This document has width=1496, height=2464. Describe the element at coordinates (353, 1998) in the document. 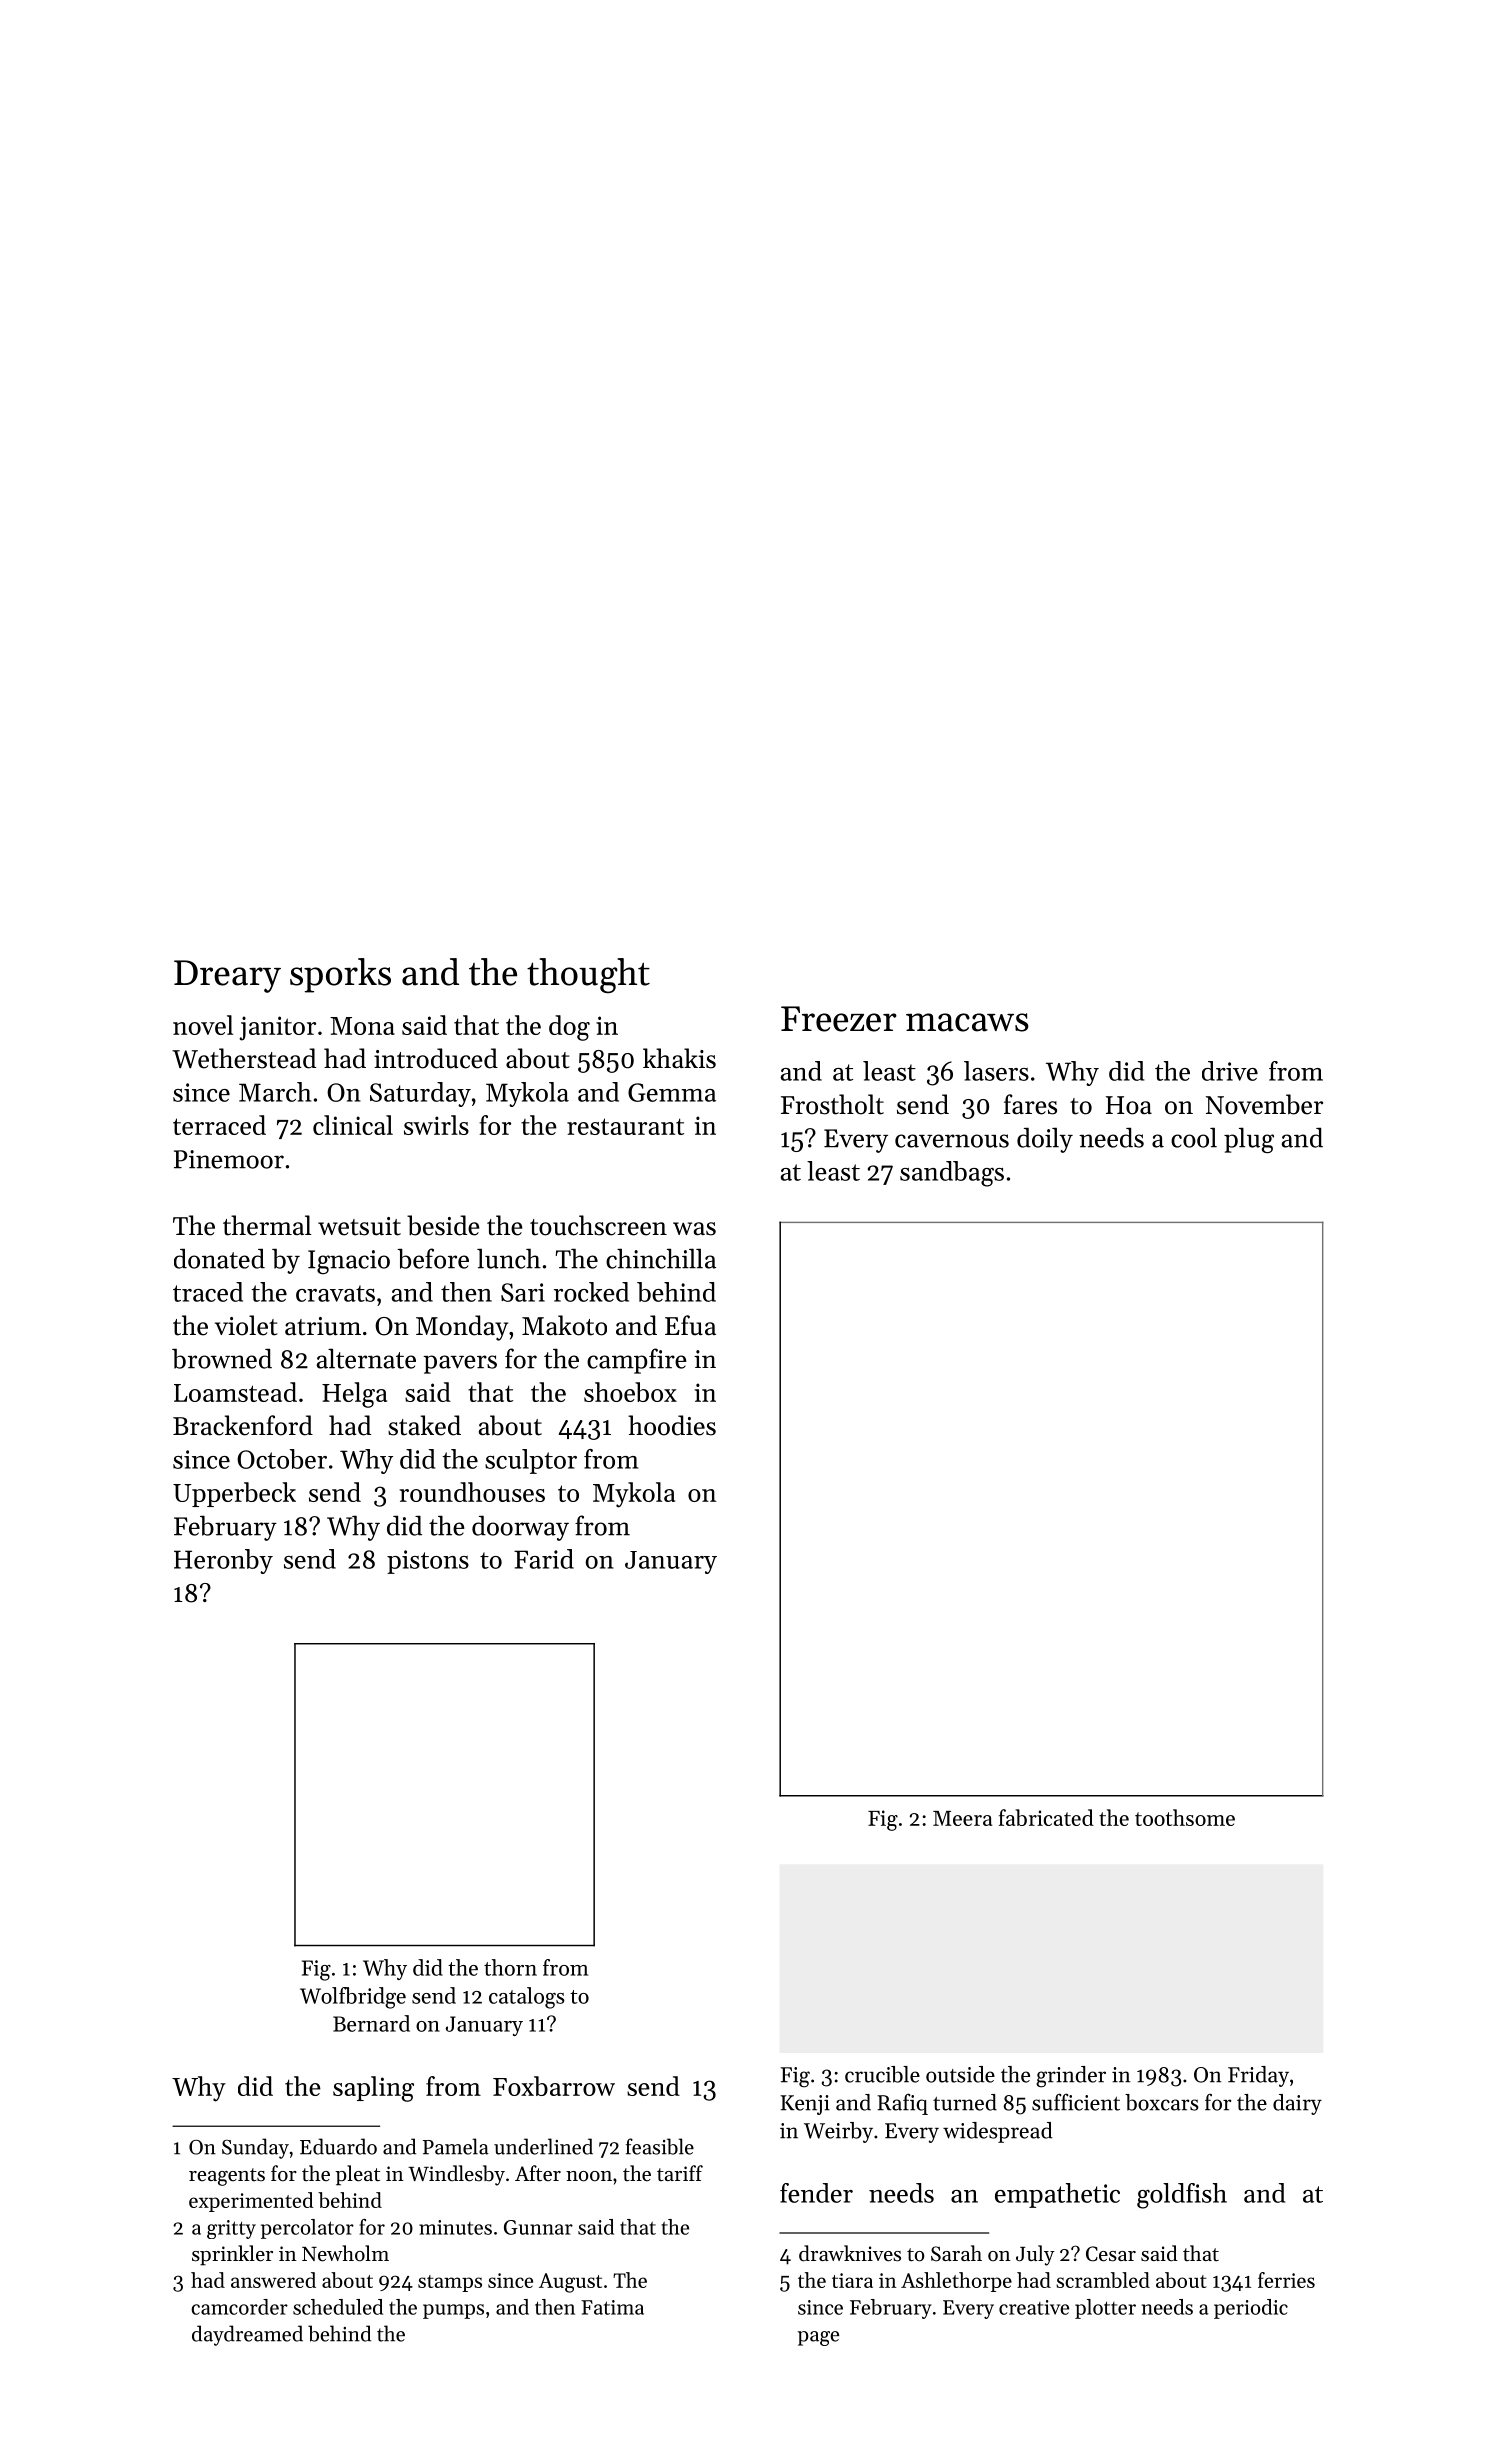

I see `Wolfbridge` at that location.
